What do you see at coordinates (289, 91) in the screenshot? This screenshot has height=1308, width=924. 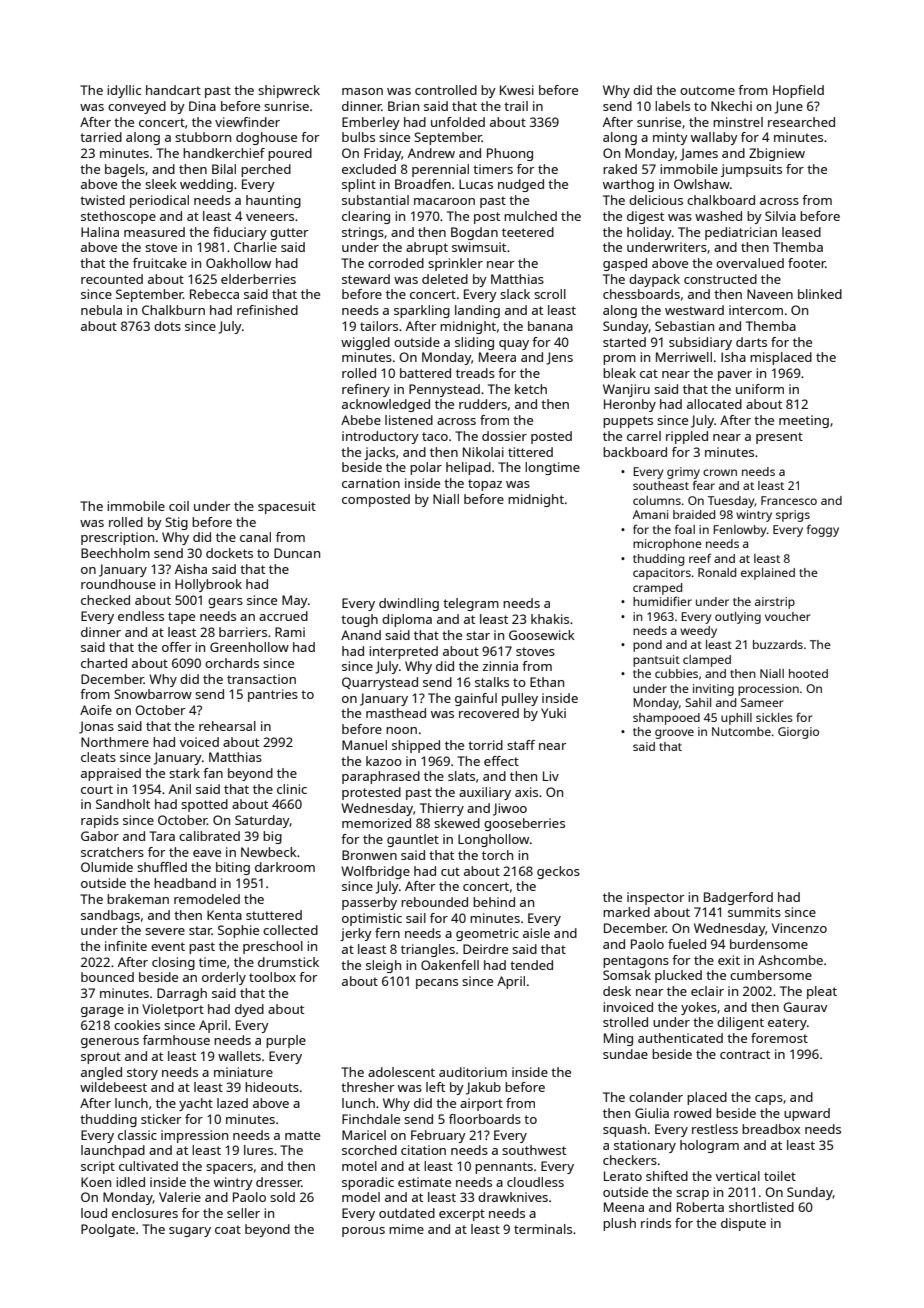 I see `shipwreck` at bounding box center [289, 91].
